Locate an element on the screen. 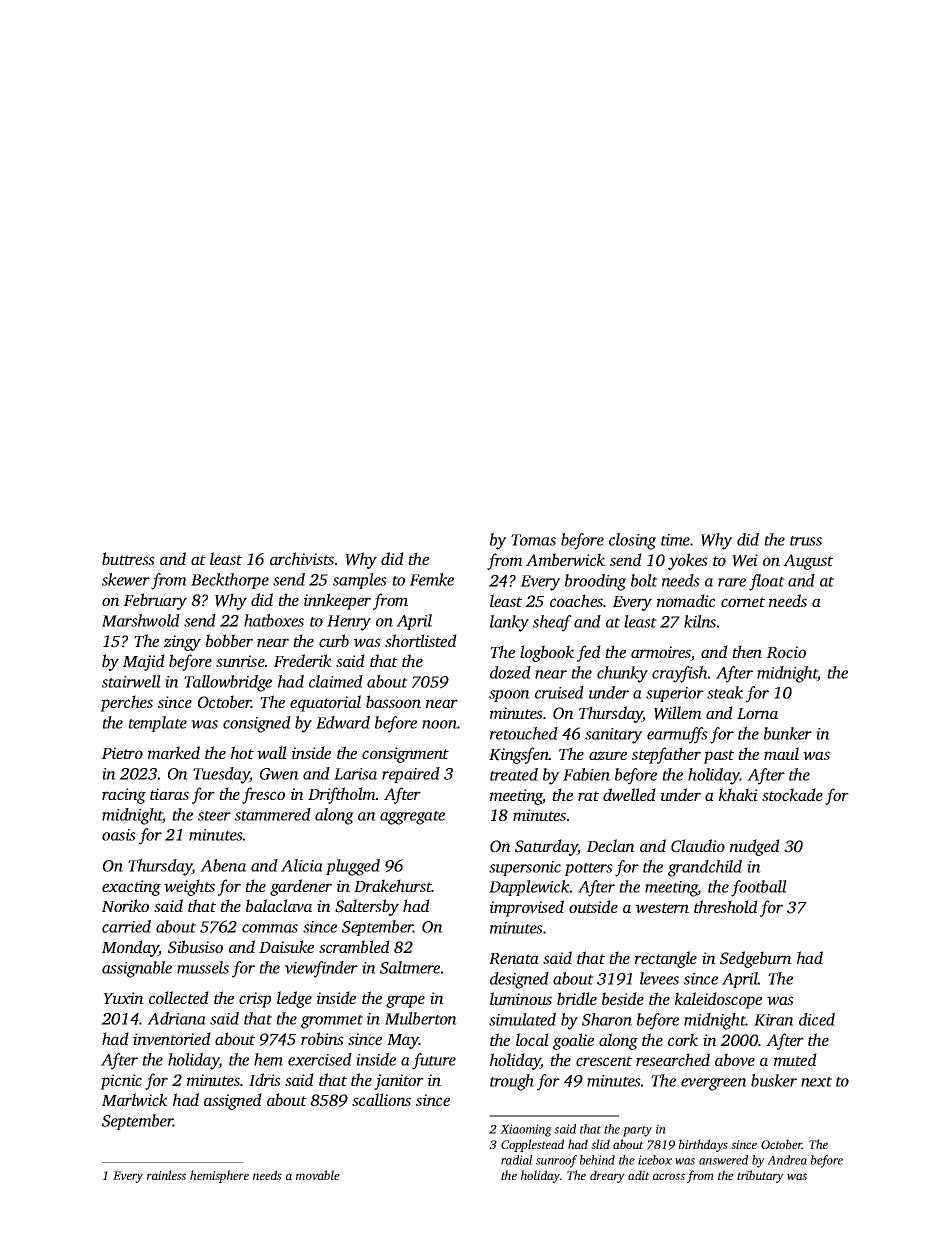  crayfish is located at coordinates (679, 674).
